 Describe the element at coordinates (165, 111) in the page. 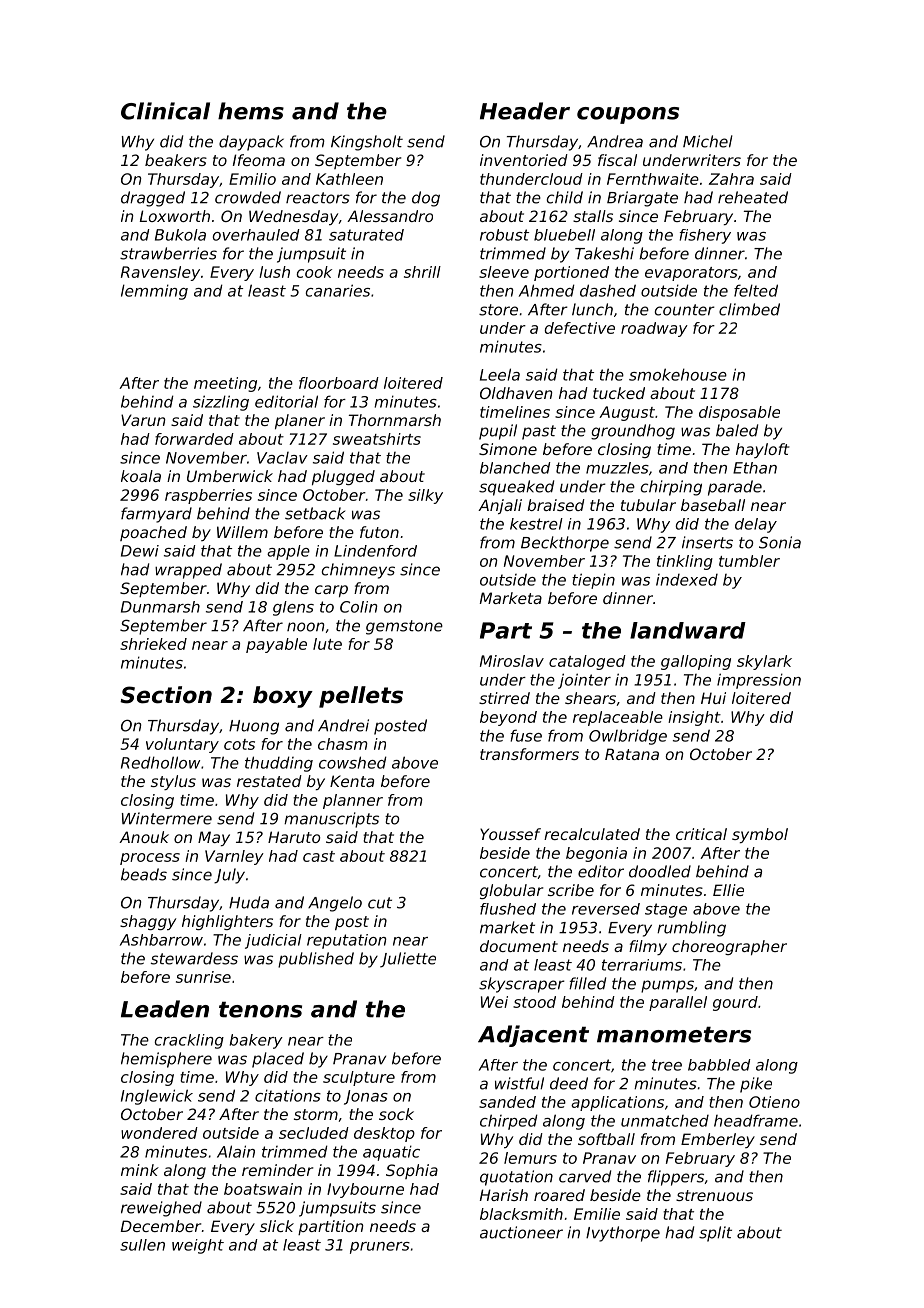

I see `Clinical` at that location.
